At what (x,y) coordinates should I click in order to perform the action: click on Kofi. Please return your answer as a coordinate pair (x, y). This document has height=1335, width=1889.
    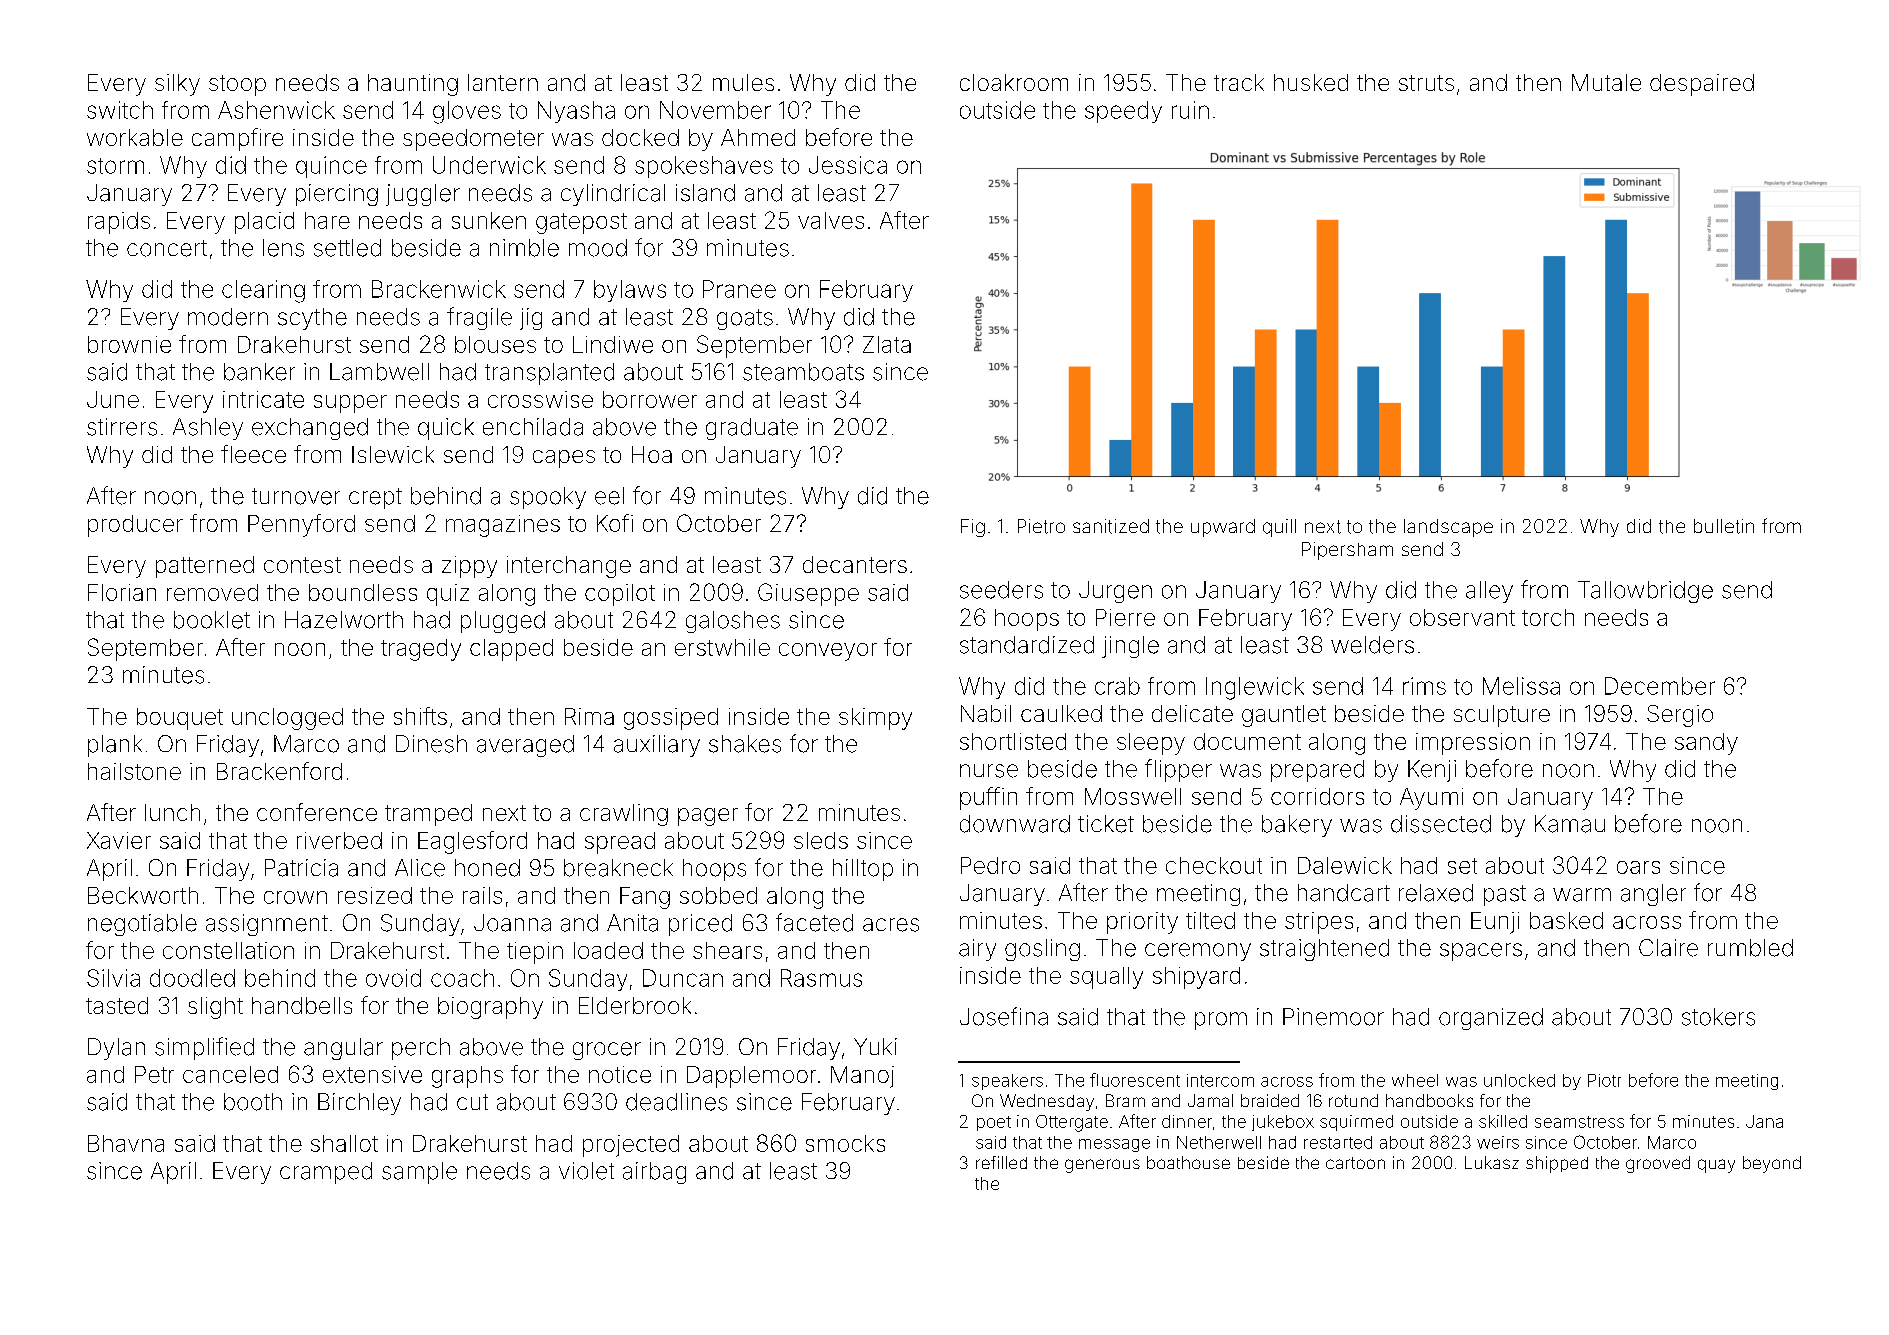
    Looking at the image, I should click on (615, 523).
